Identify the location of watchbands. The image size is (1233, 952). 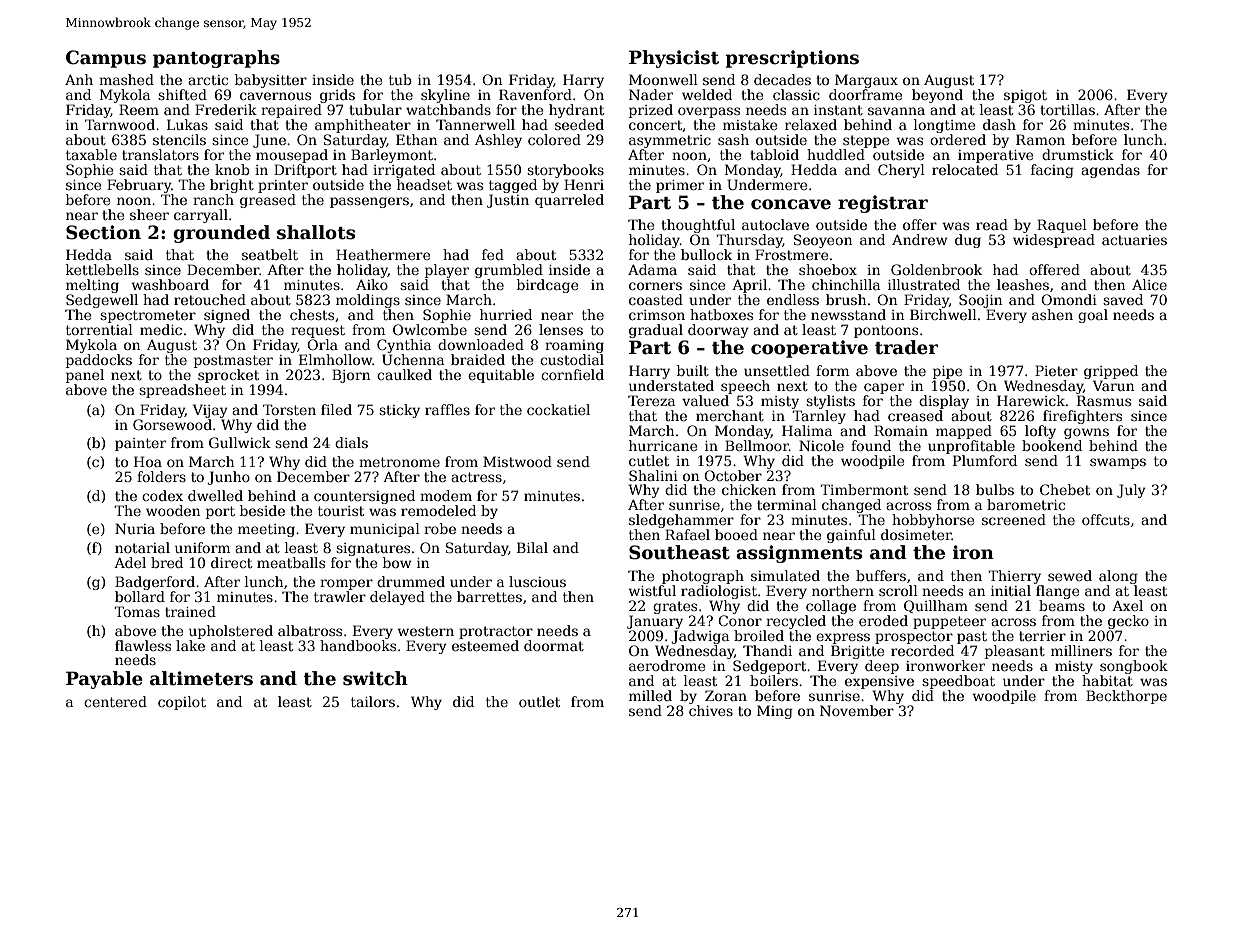
(448, 109).
